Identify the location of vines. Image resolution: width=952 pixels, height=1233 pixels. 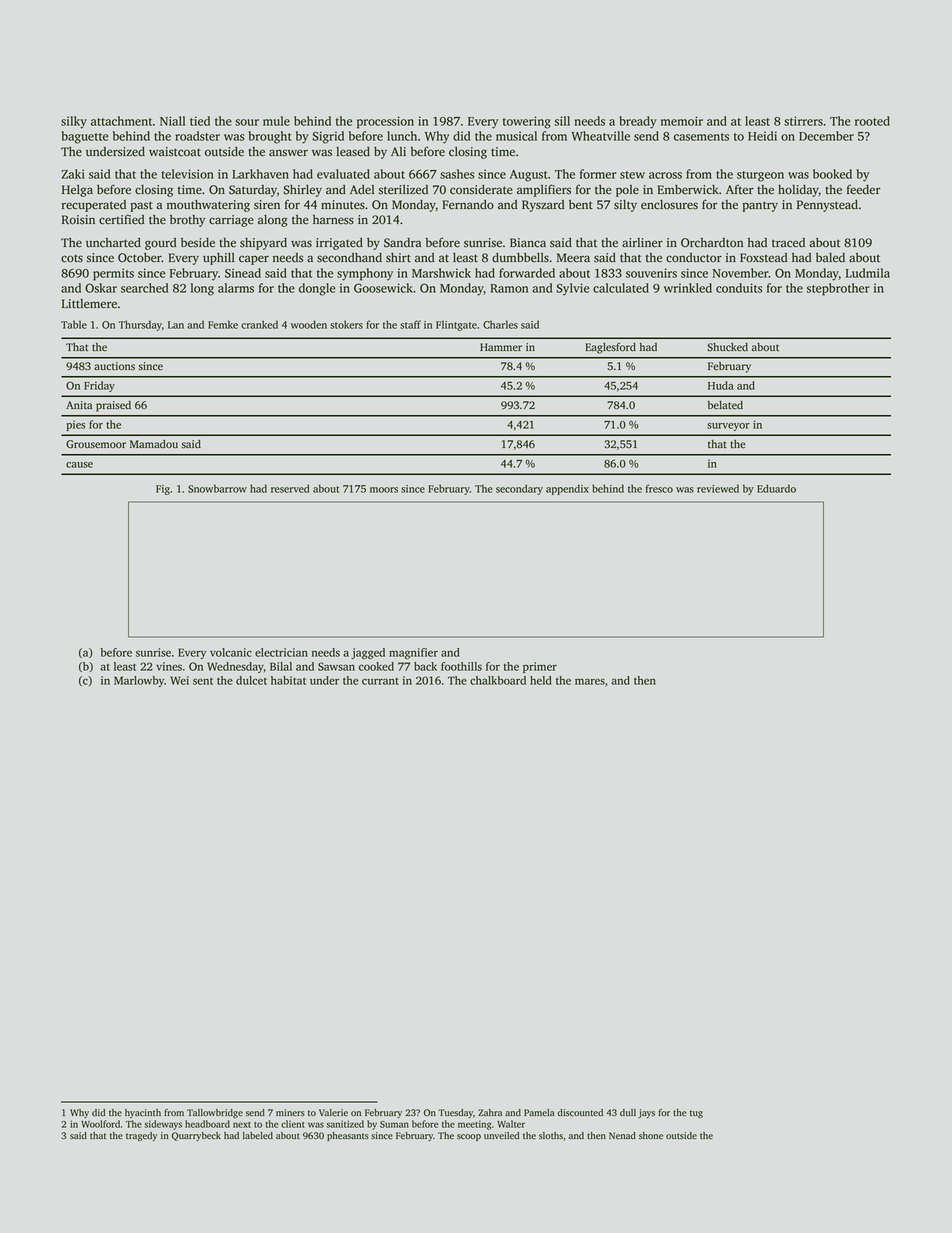
(169, 666).
